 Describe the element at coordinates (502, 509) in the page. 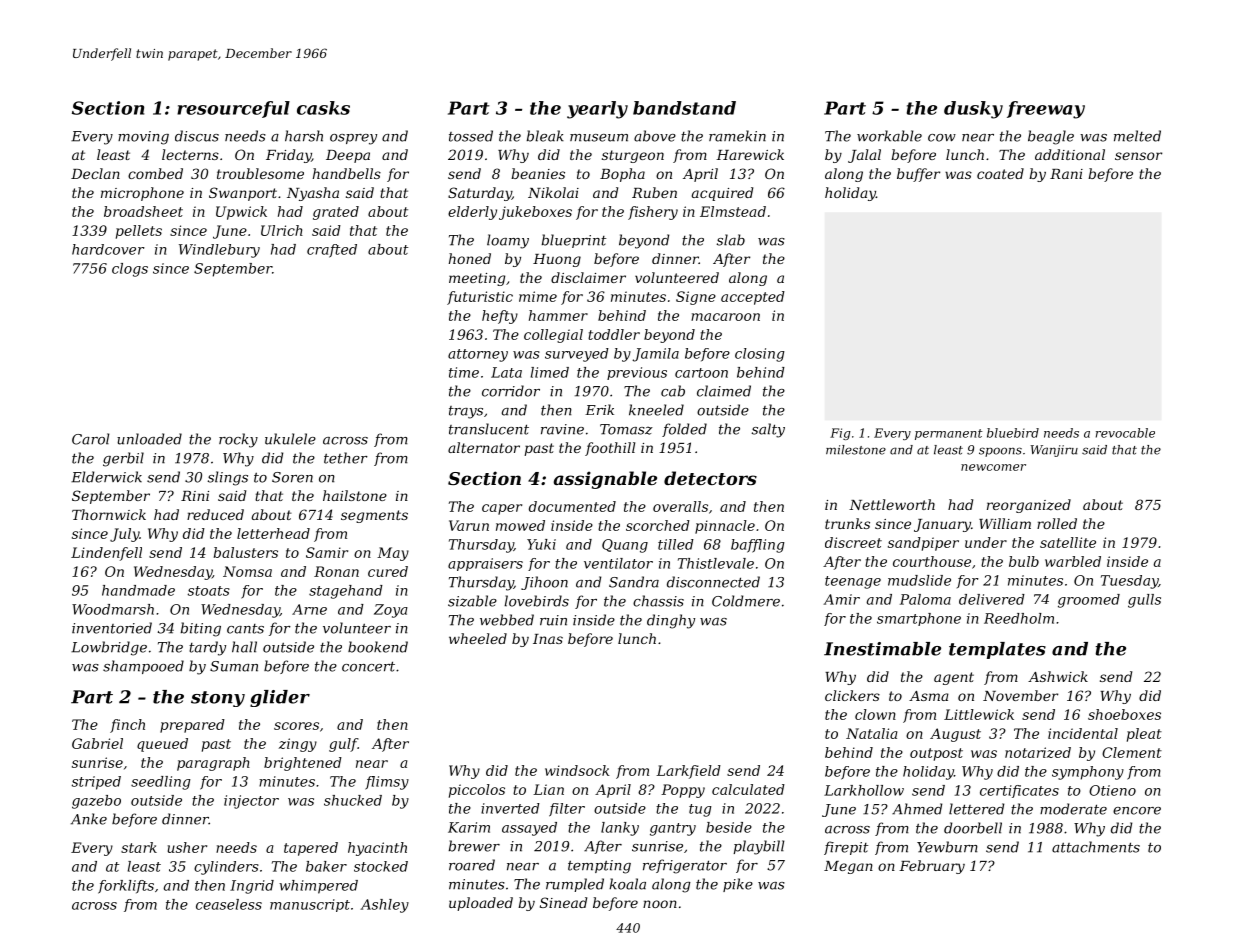

I see `caper` at that location.
